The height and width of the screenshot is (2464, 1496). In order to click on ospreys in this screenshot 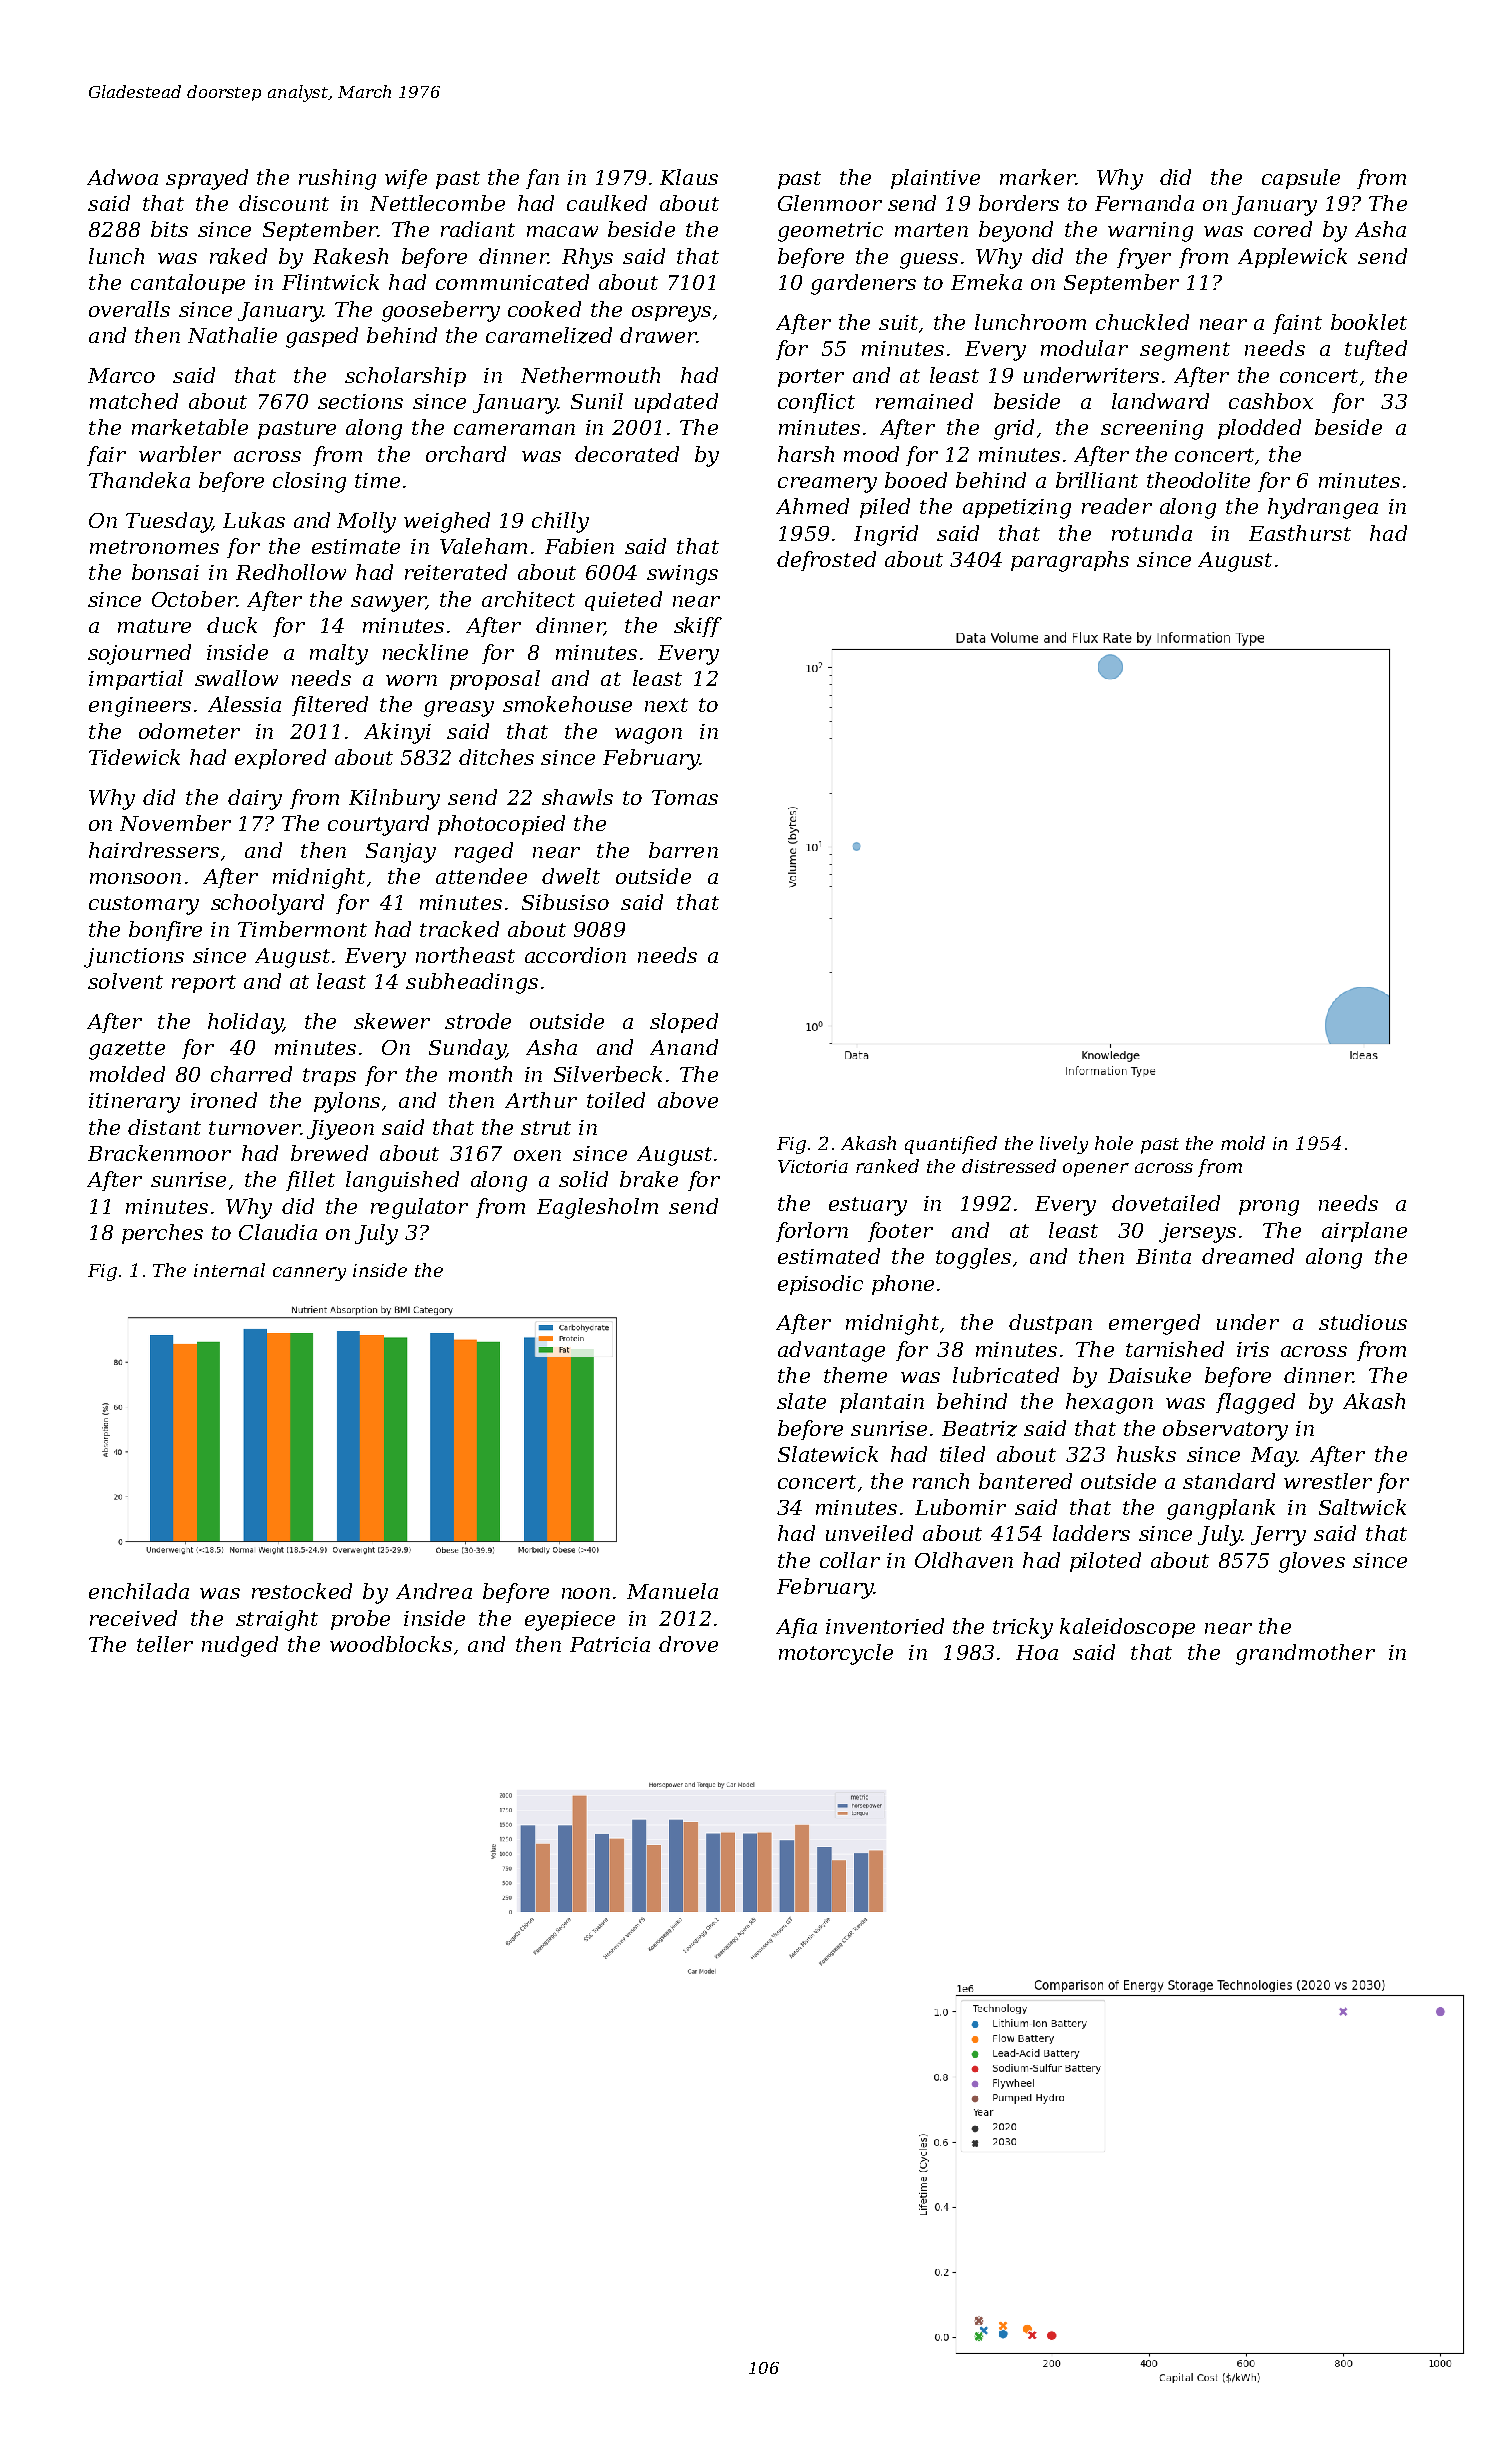, I will do `click(671, 314)`.
